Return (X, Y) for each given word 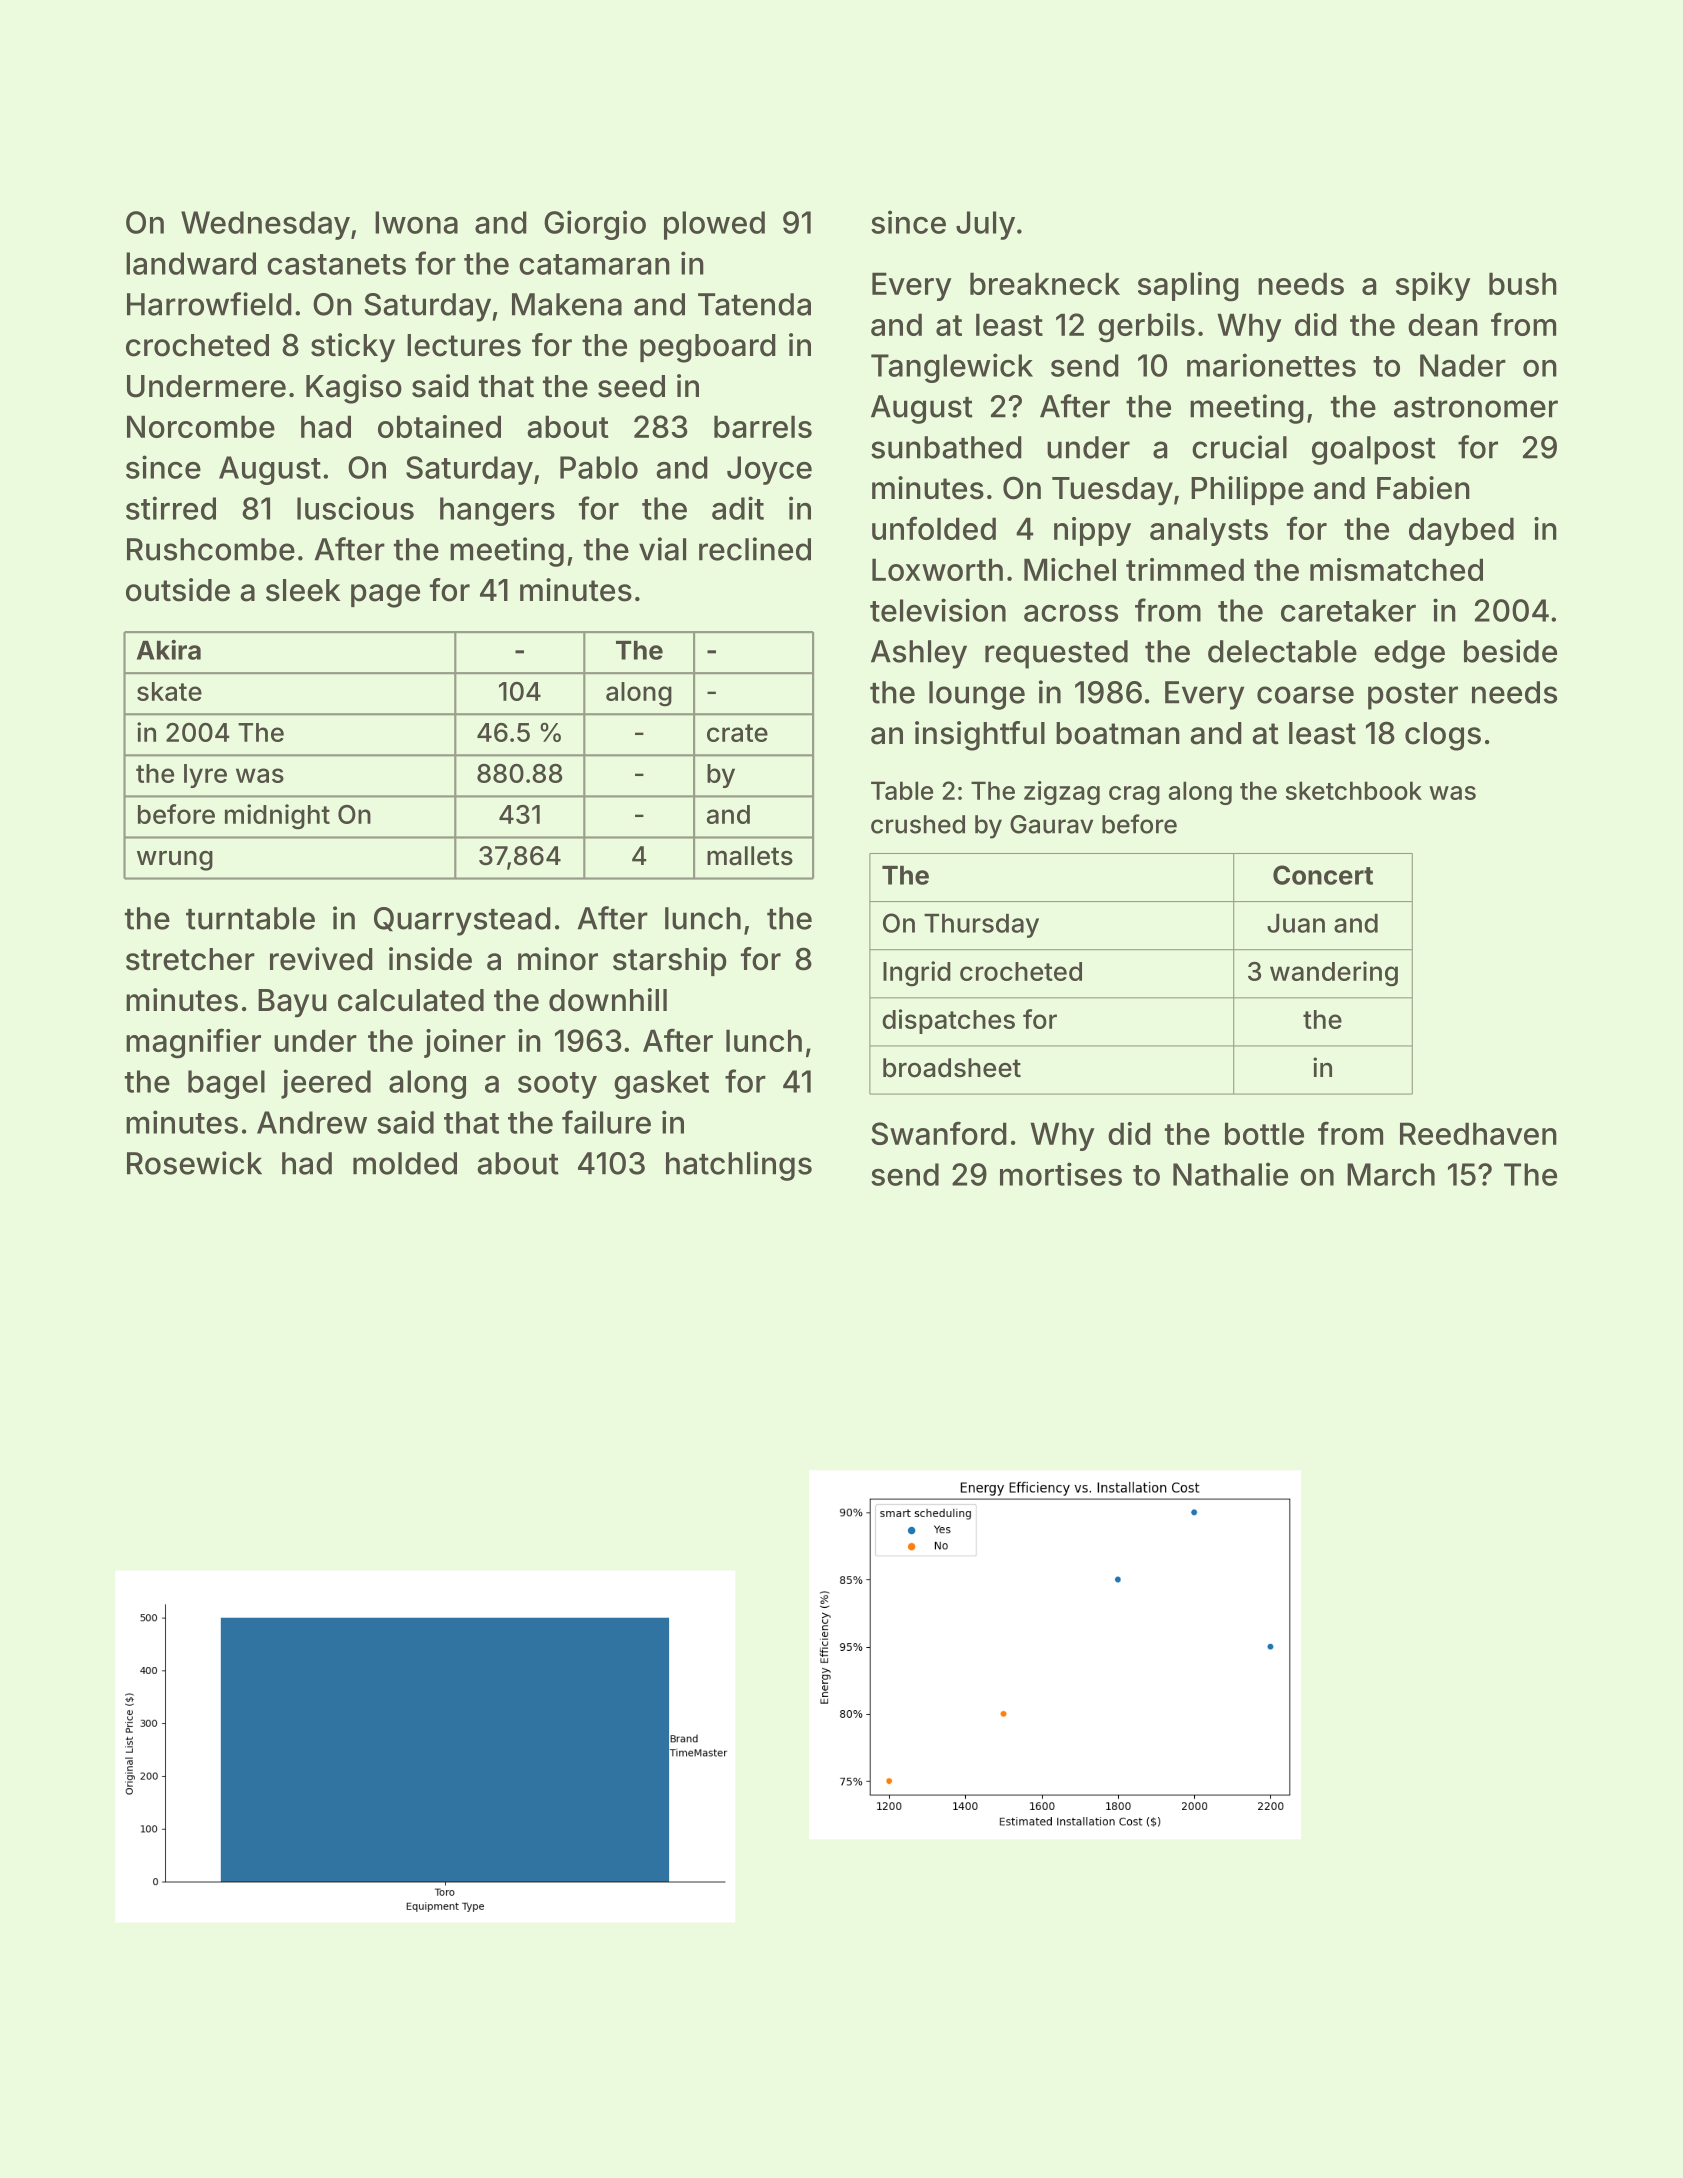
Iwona (416, 222)
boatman (1118, 733)
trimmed (1185, 569)
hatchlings (739, 1166)
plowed (714, 225)
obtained (439, 426)
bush (1523, 283)
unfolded (934, 528)
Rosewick (194, 1163)
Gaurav (1051, 824)
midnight (277, 817)
